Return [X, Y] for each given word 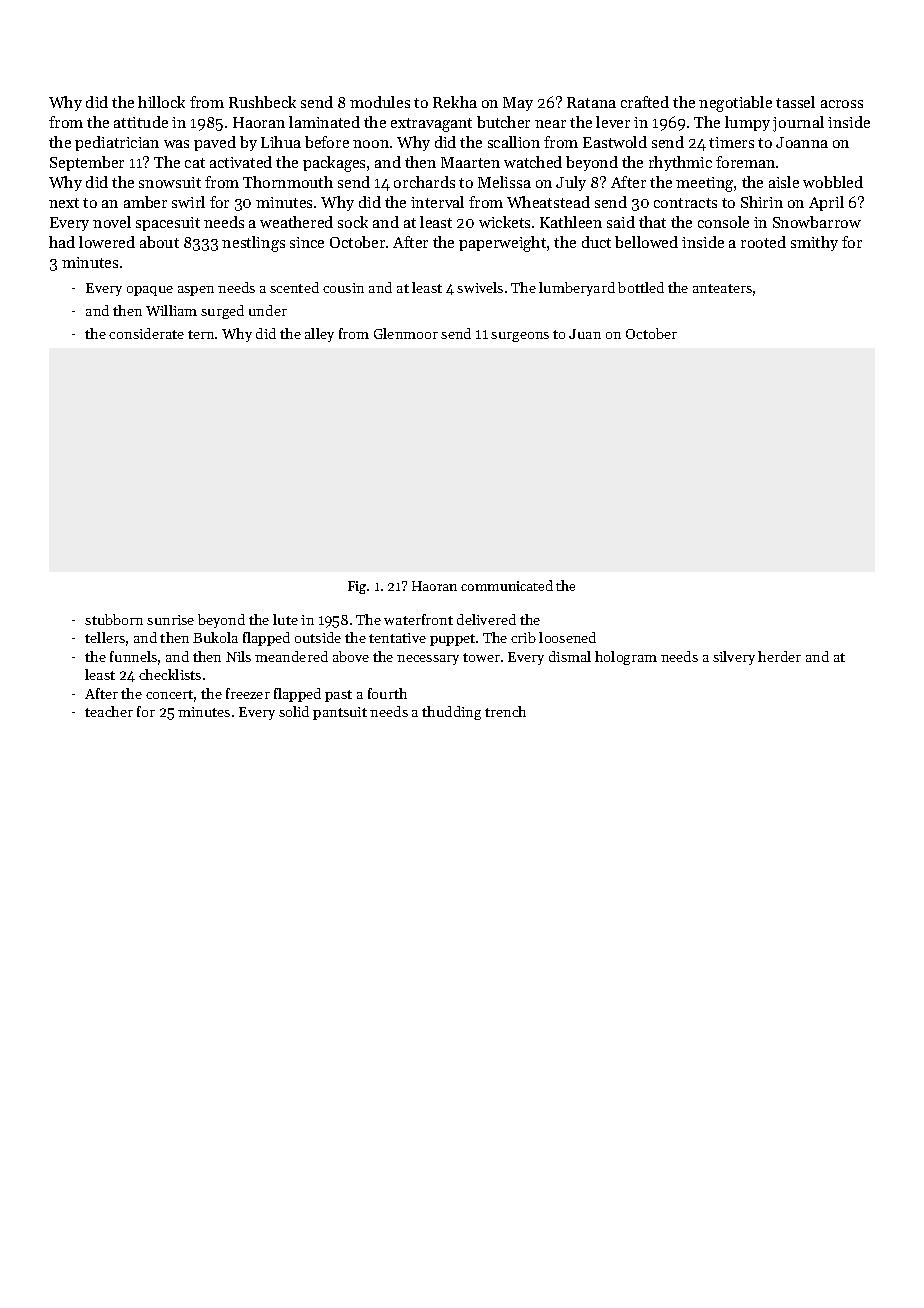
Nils [238, 656]
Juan [585, 334]
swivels [480, 287]
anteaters [722, 288]
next [64, 203]
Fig [357, 587]
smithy [814, 243]
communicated [507, 585]
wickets [504, 222]
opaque [150, 291]
